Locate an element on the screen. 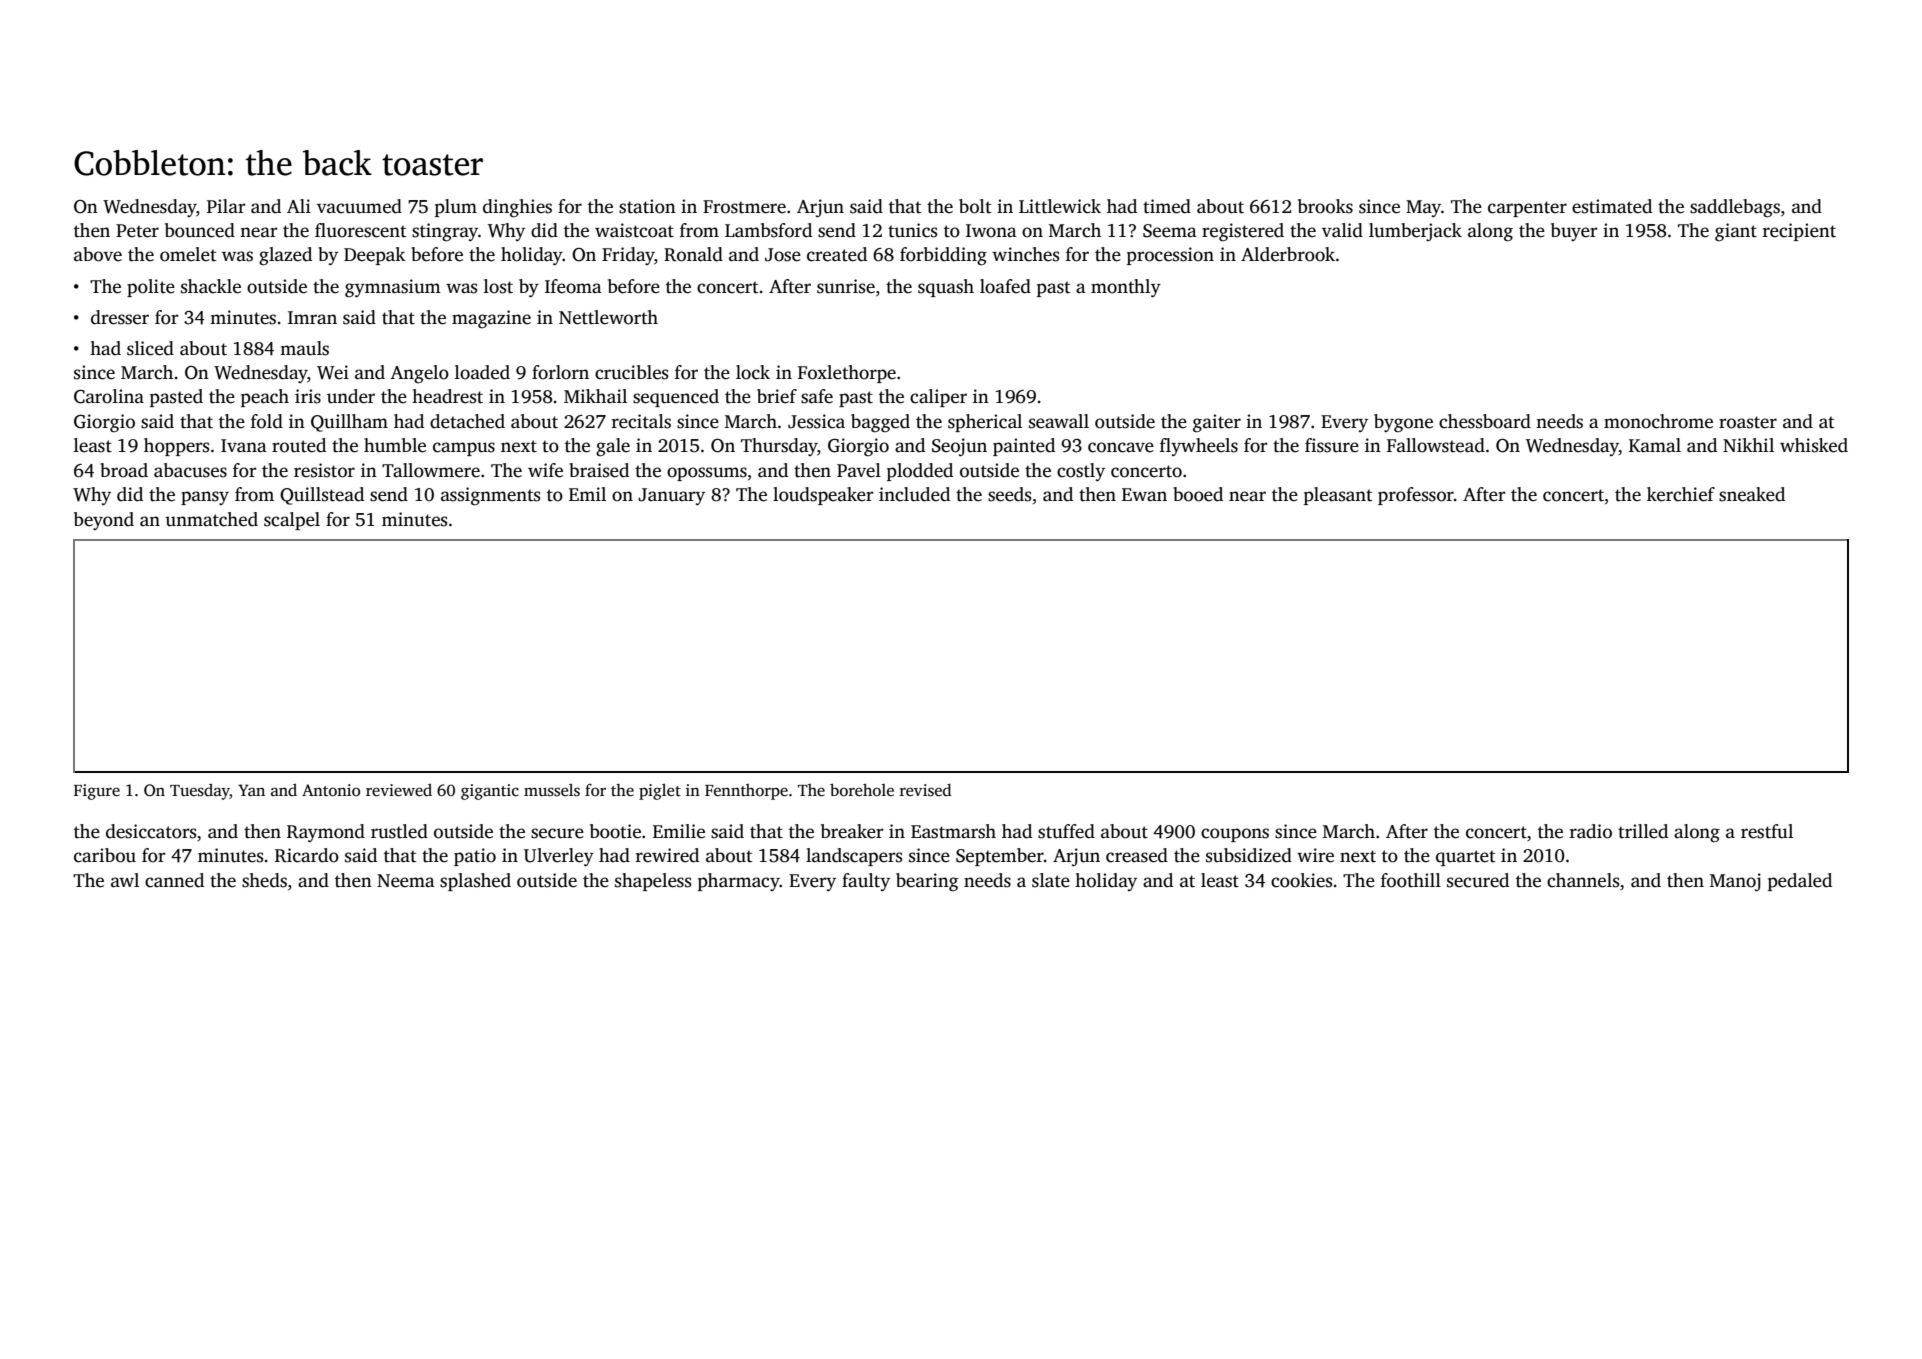 The width and height of the screenshot is (1922, 1359). roaster is located at coordinates (1748, 422).
